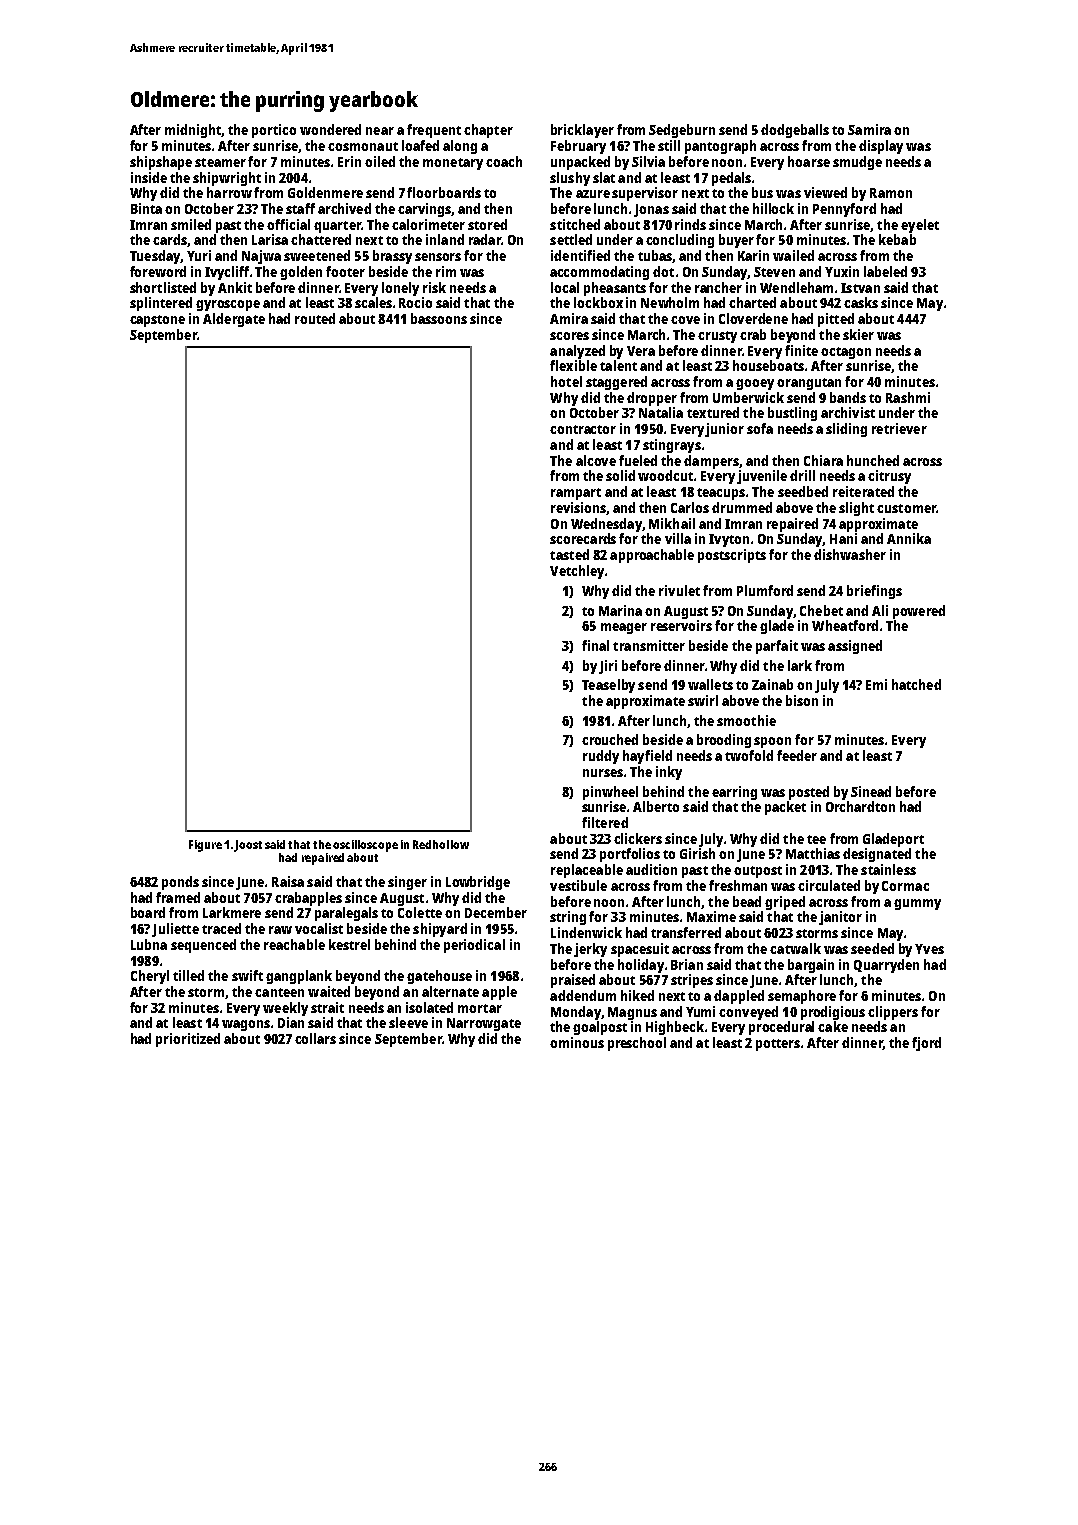 This image has width=1078, height=1525. Describe the element at coordinates (221, 928) in the image. I see `traced` at that location.
